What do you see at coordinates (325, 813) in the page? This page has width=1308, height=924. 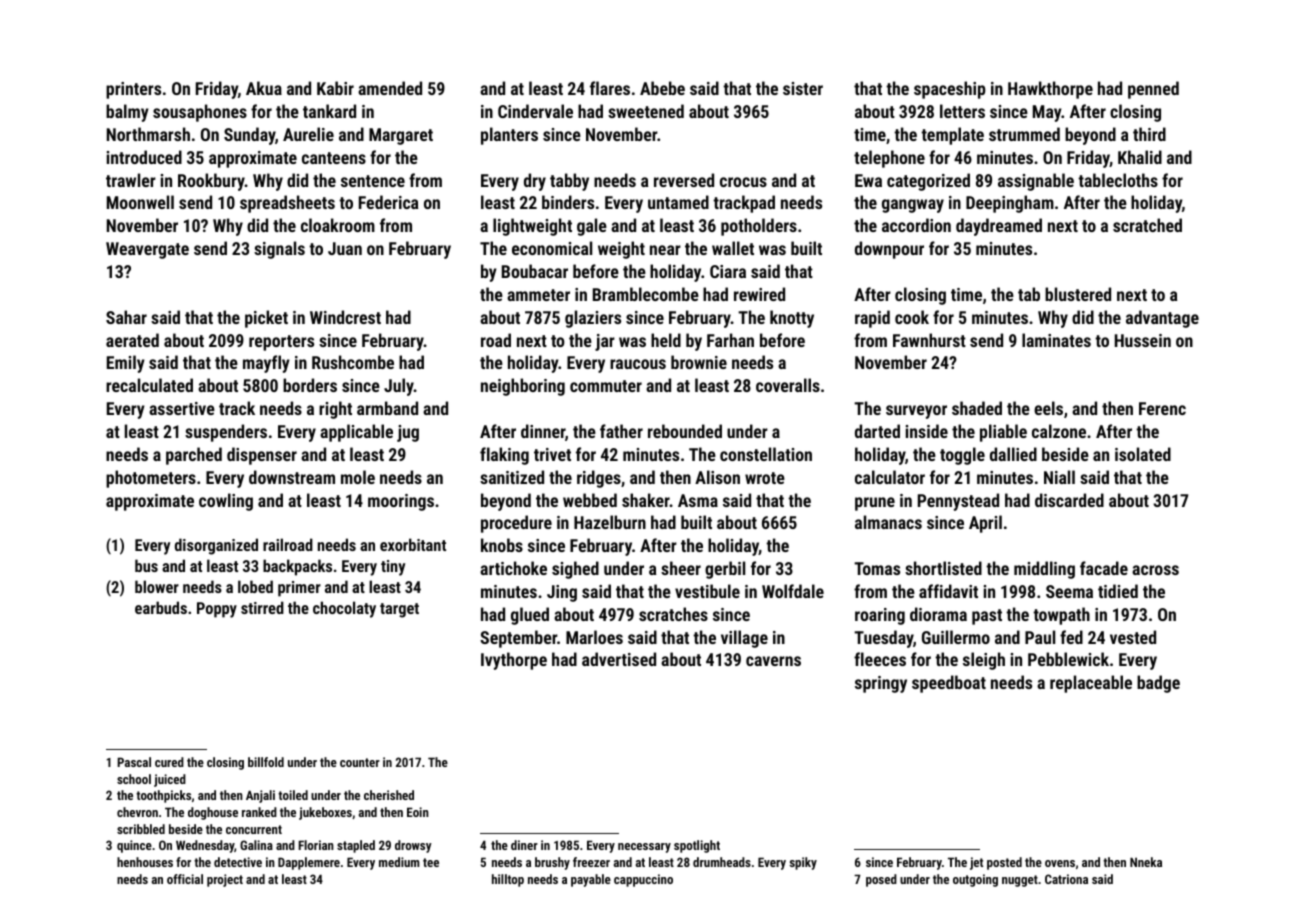 I see `jukeboxes` at bounding box center [325, 813].
